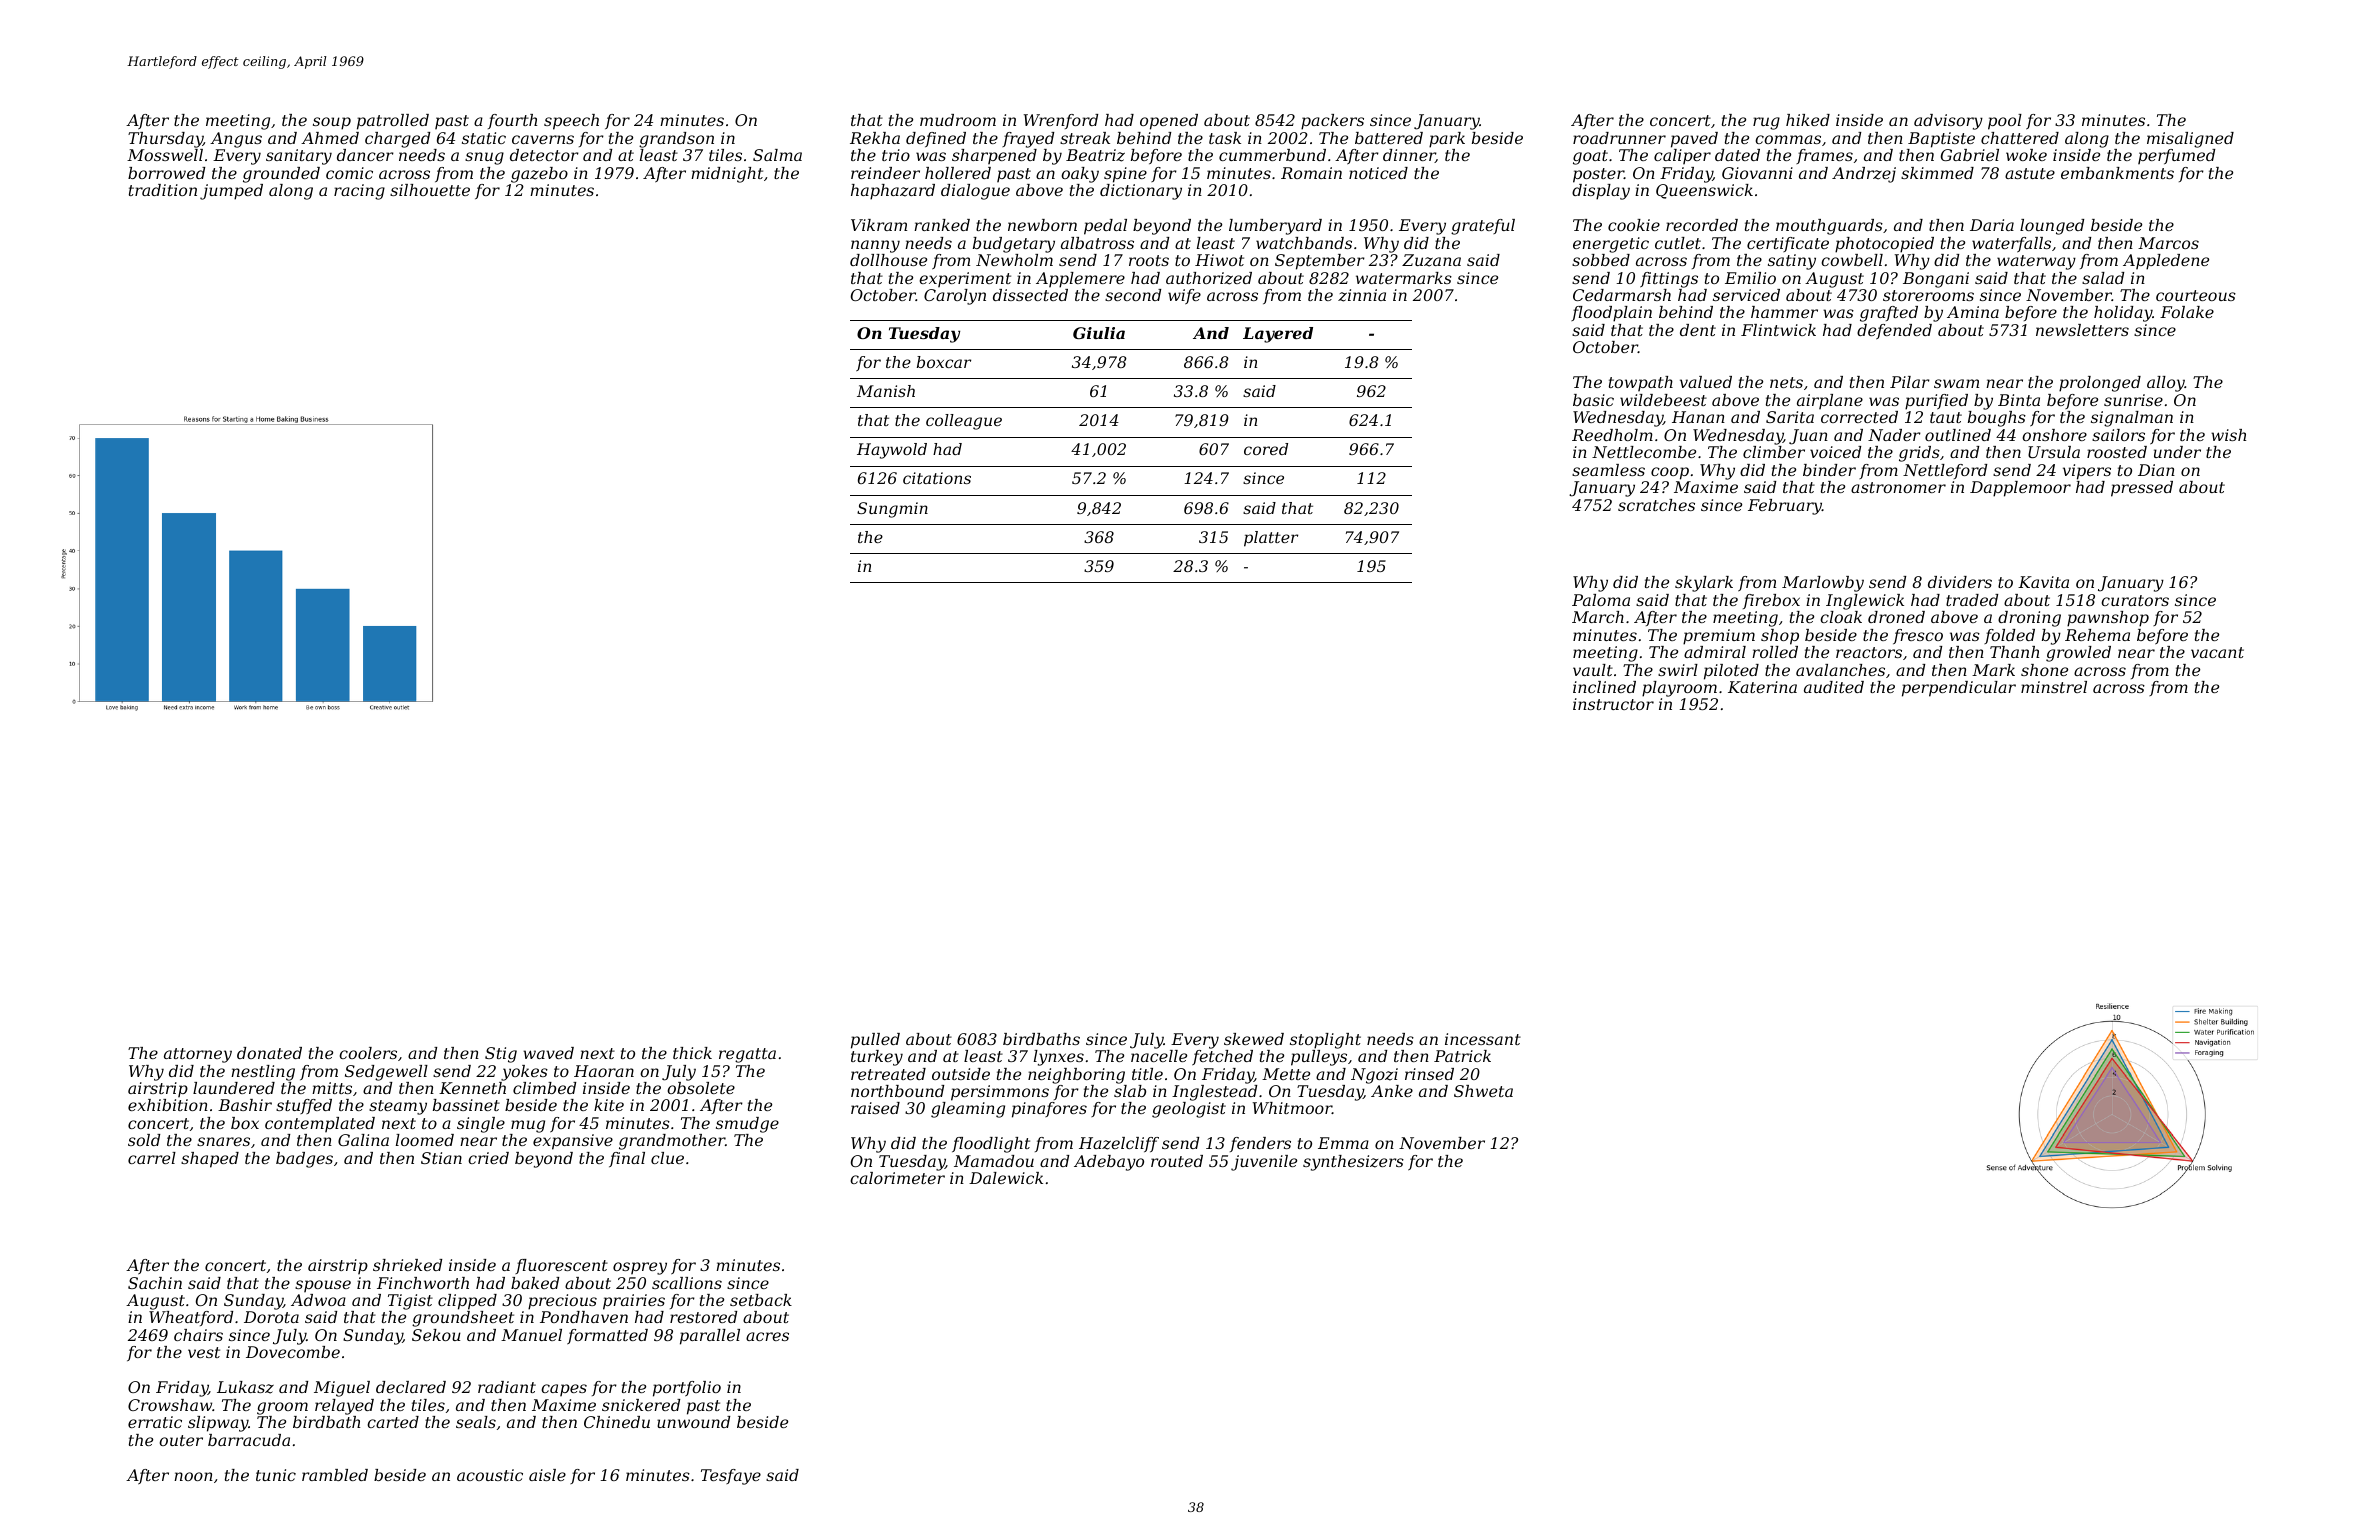 This screenshot has height=1538, width=2376. Describe the element at coordinates (198, 1055) in the screenshot. I see `attorney` at that location.
